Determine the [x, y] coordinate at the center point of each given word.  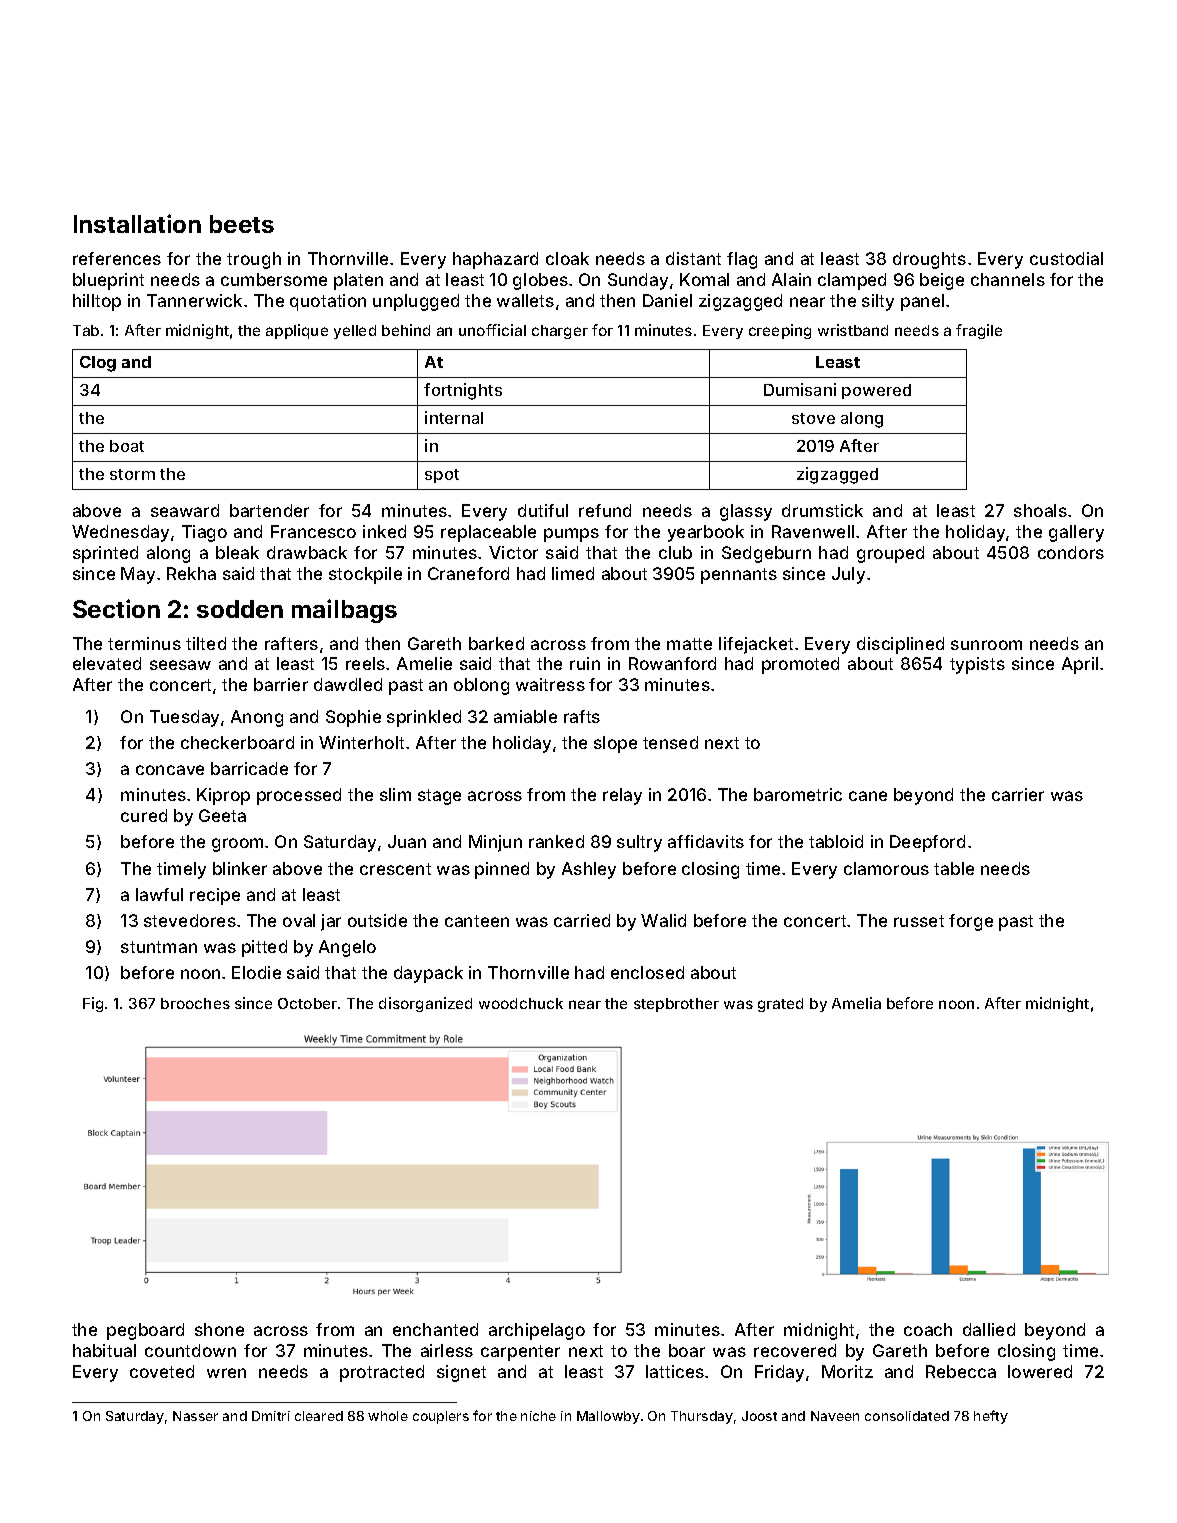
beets [242, 224]
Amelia [856, 1003]
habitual [104, 1350]
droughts [929, 260]
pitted [264, 948]
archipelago [537, 1331]
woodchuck [521, 1003]
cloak [567, 258]
